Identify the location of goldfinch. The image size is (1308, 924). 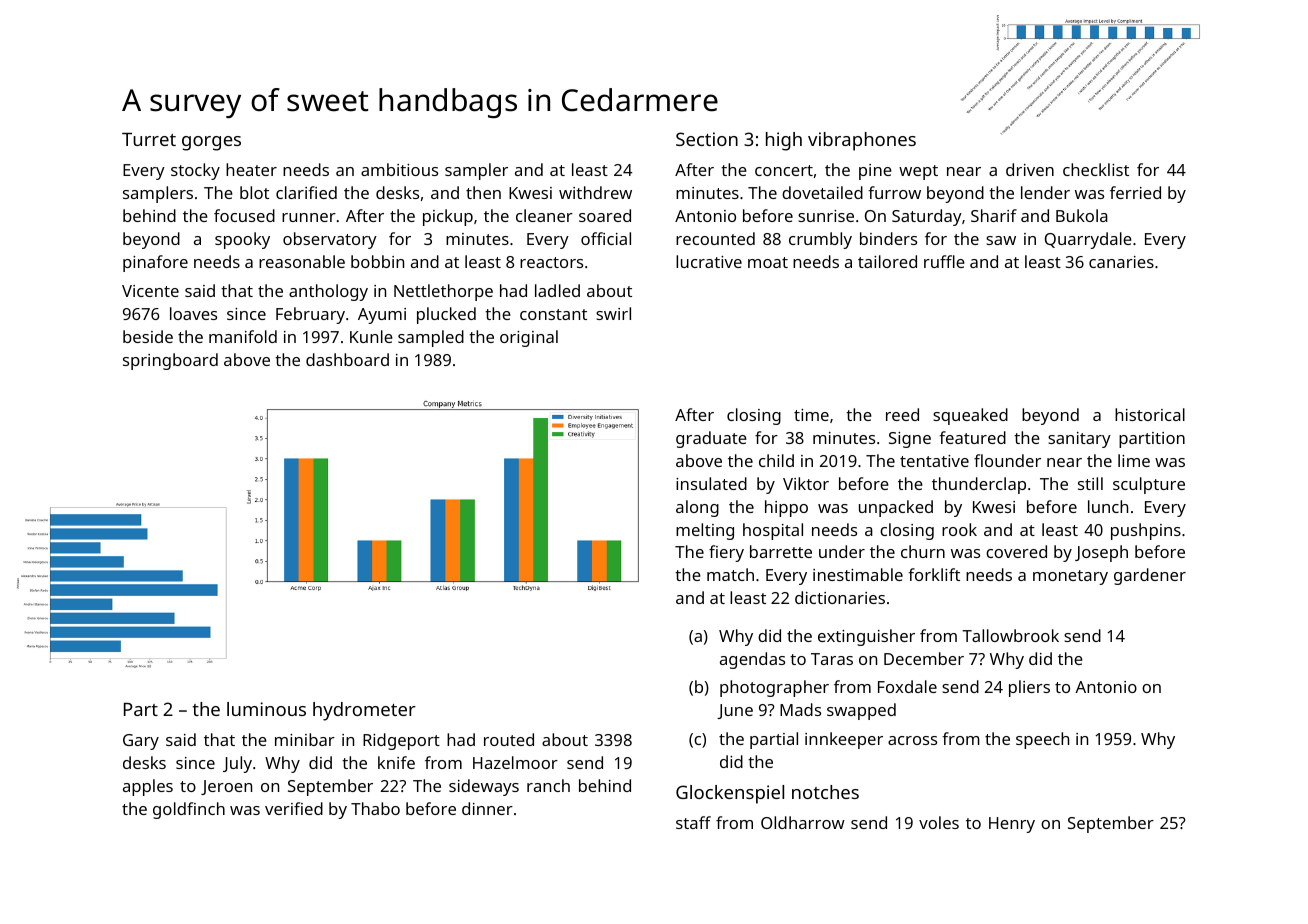
(189, 810).
